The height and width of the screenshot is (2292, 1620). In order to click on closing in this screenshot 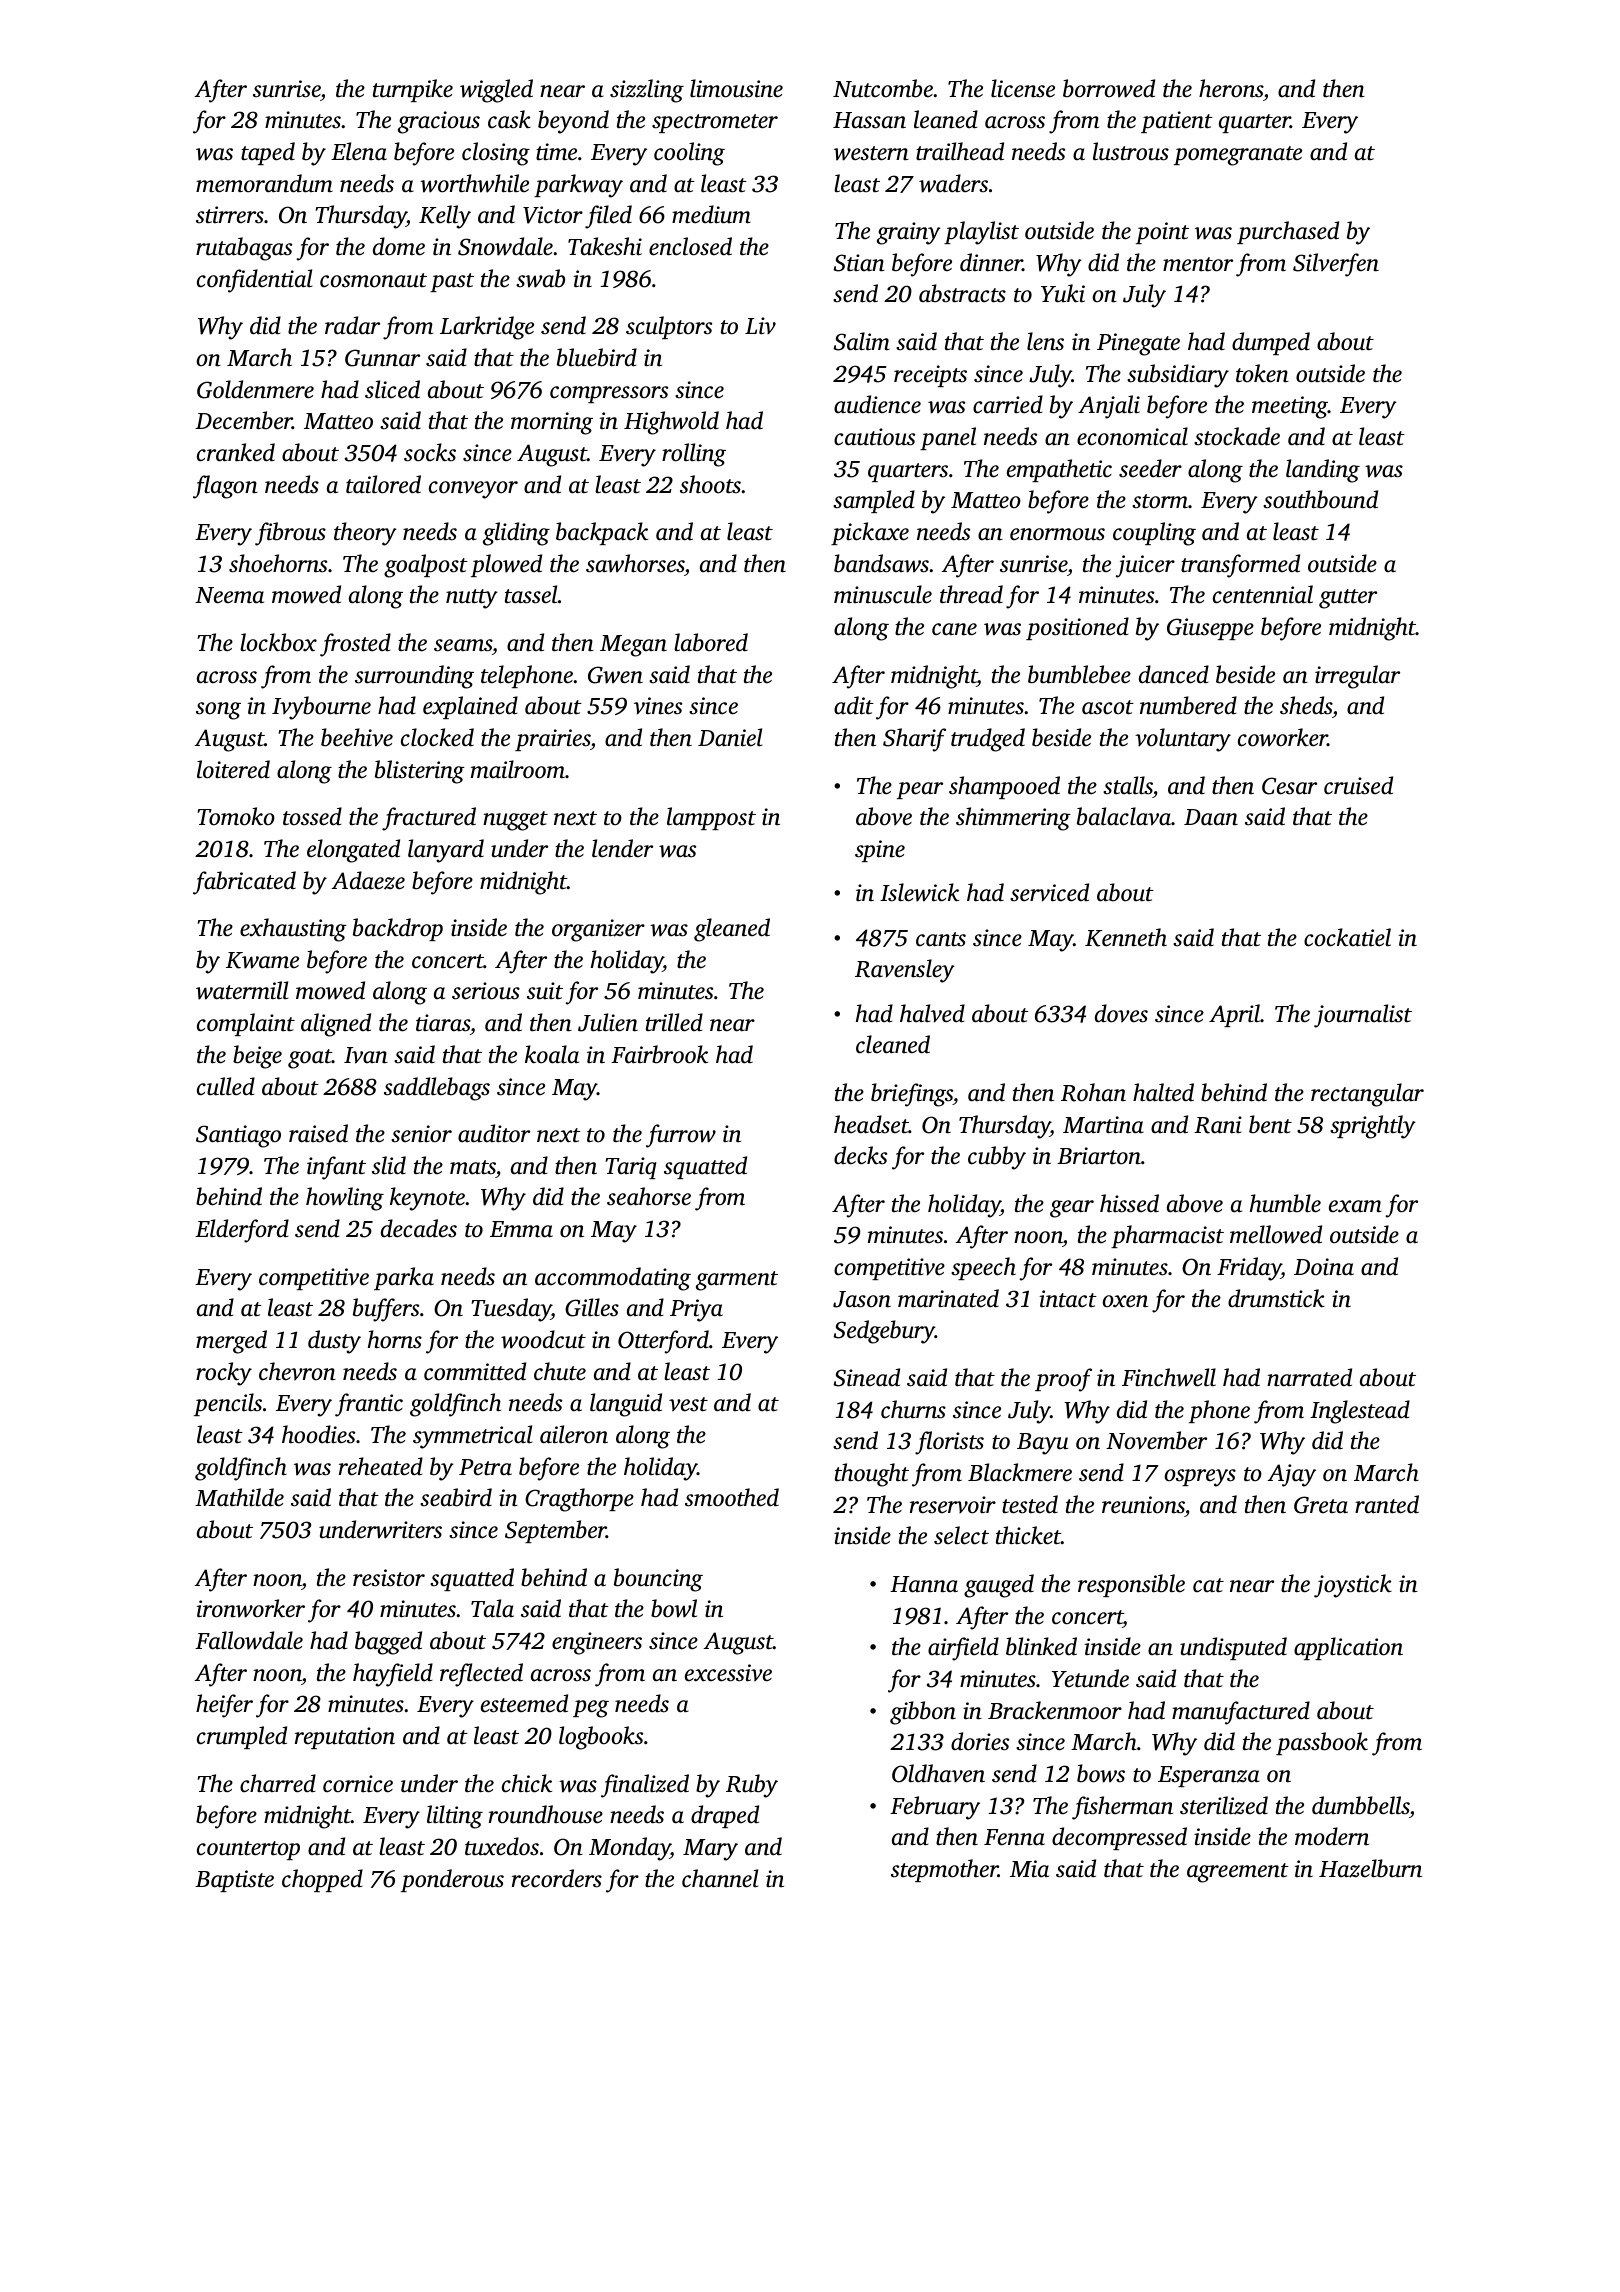, I will do `click(496, 154)`.
